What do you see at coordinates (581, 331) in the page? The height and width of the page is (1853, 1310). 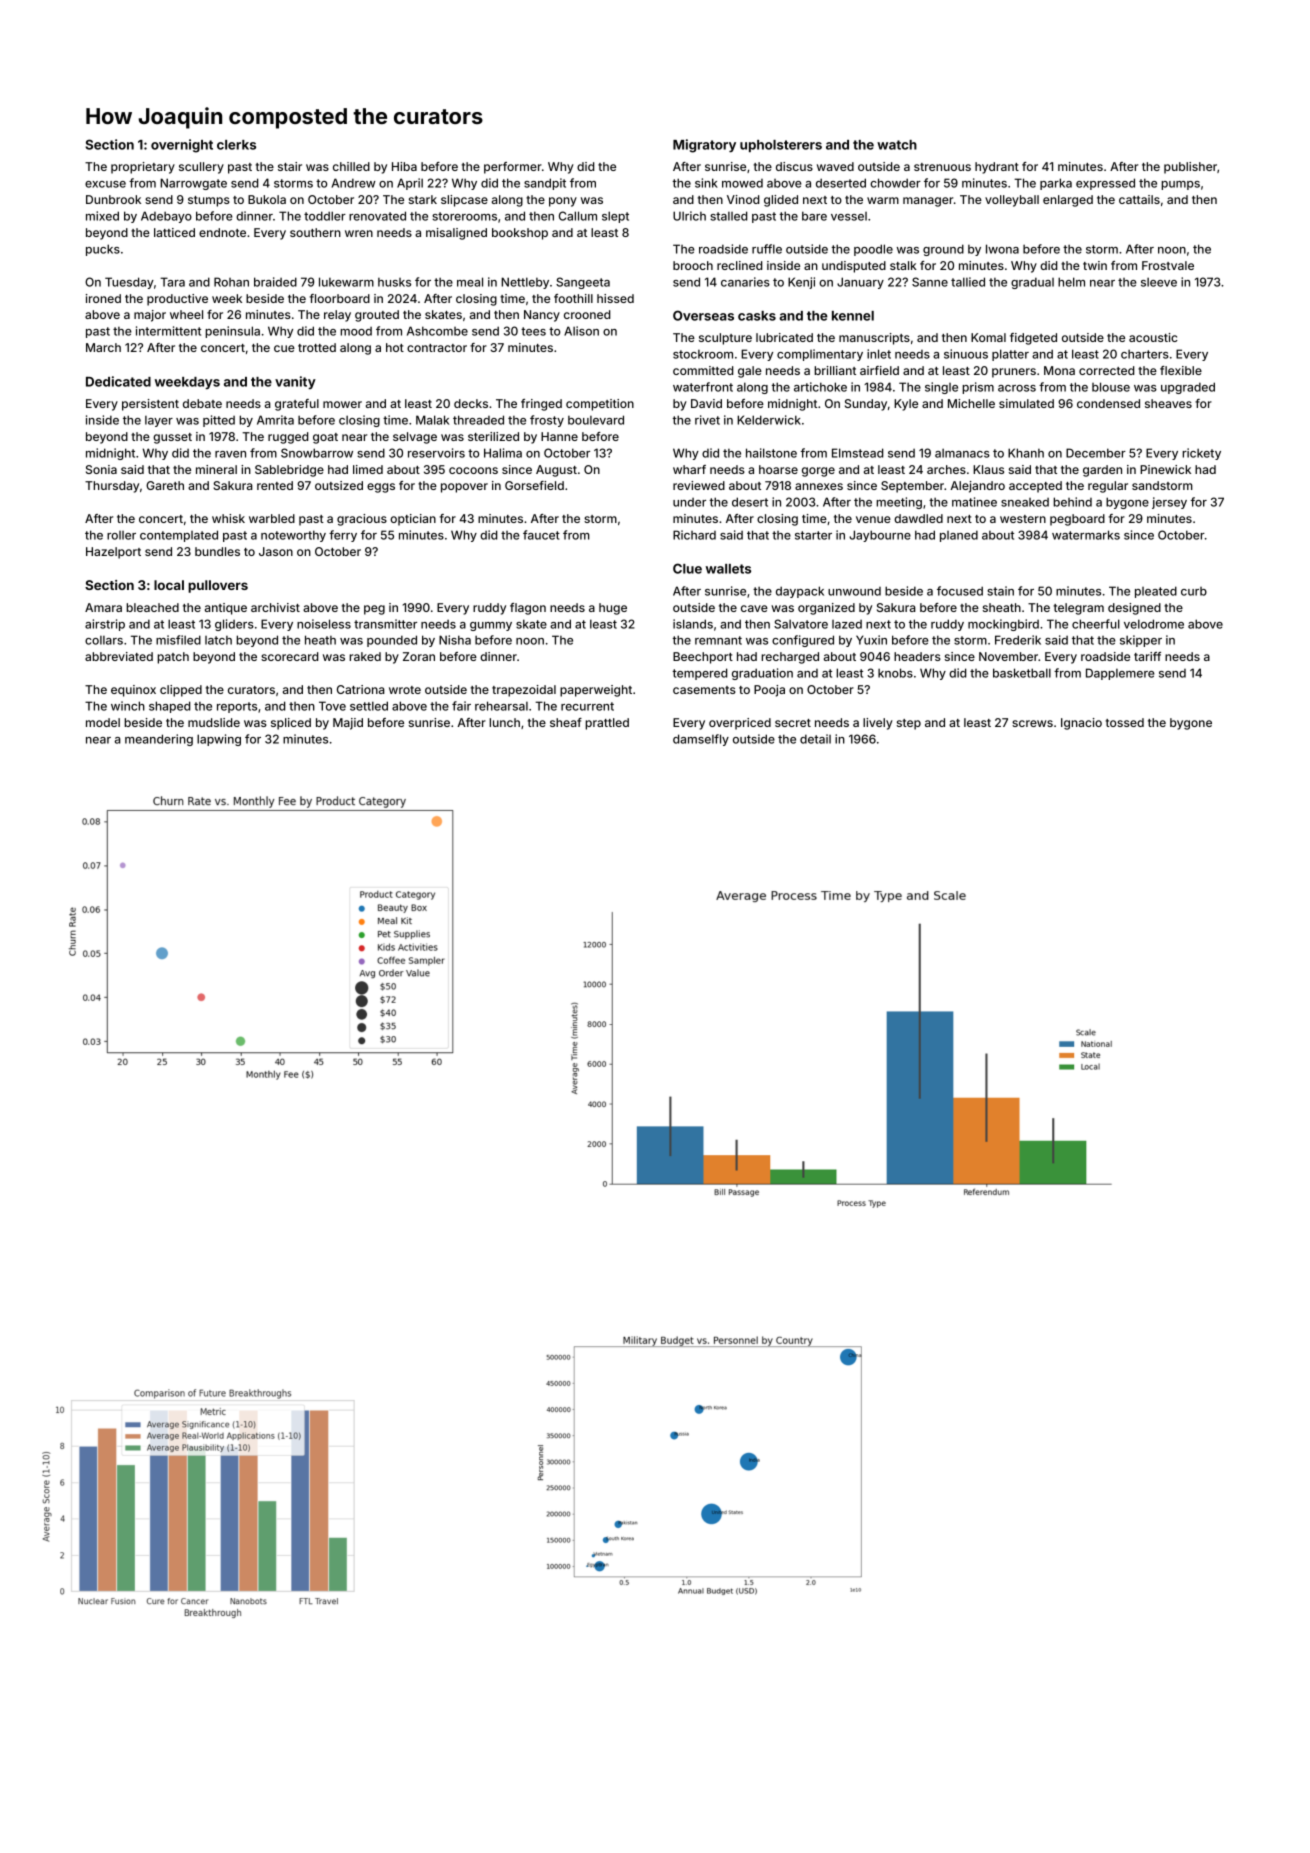 I see `Alison` at bounding box center [581, 331].
